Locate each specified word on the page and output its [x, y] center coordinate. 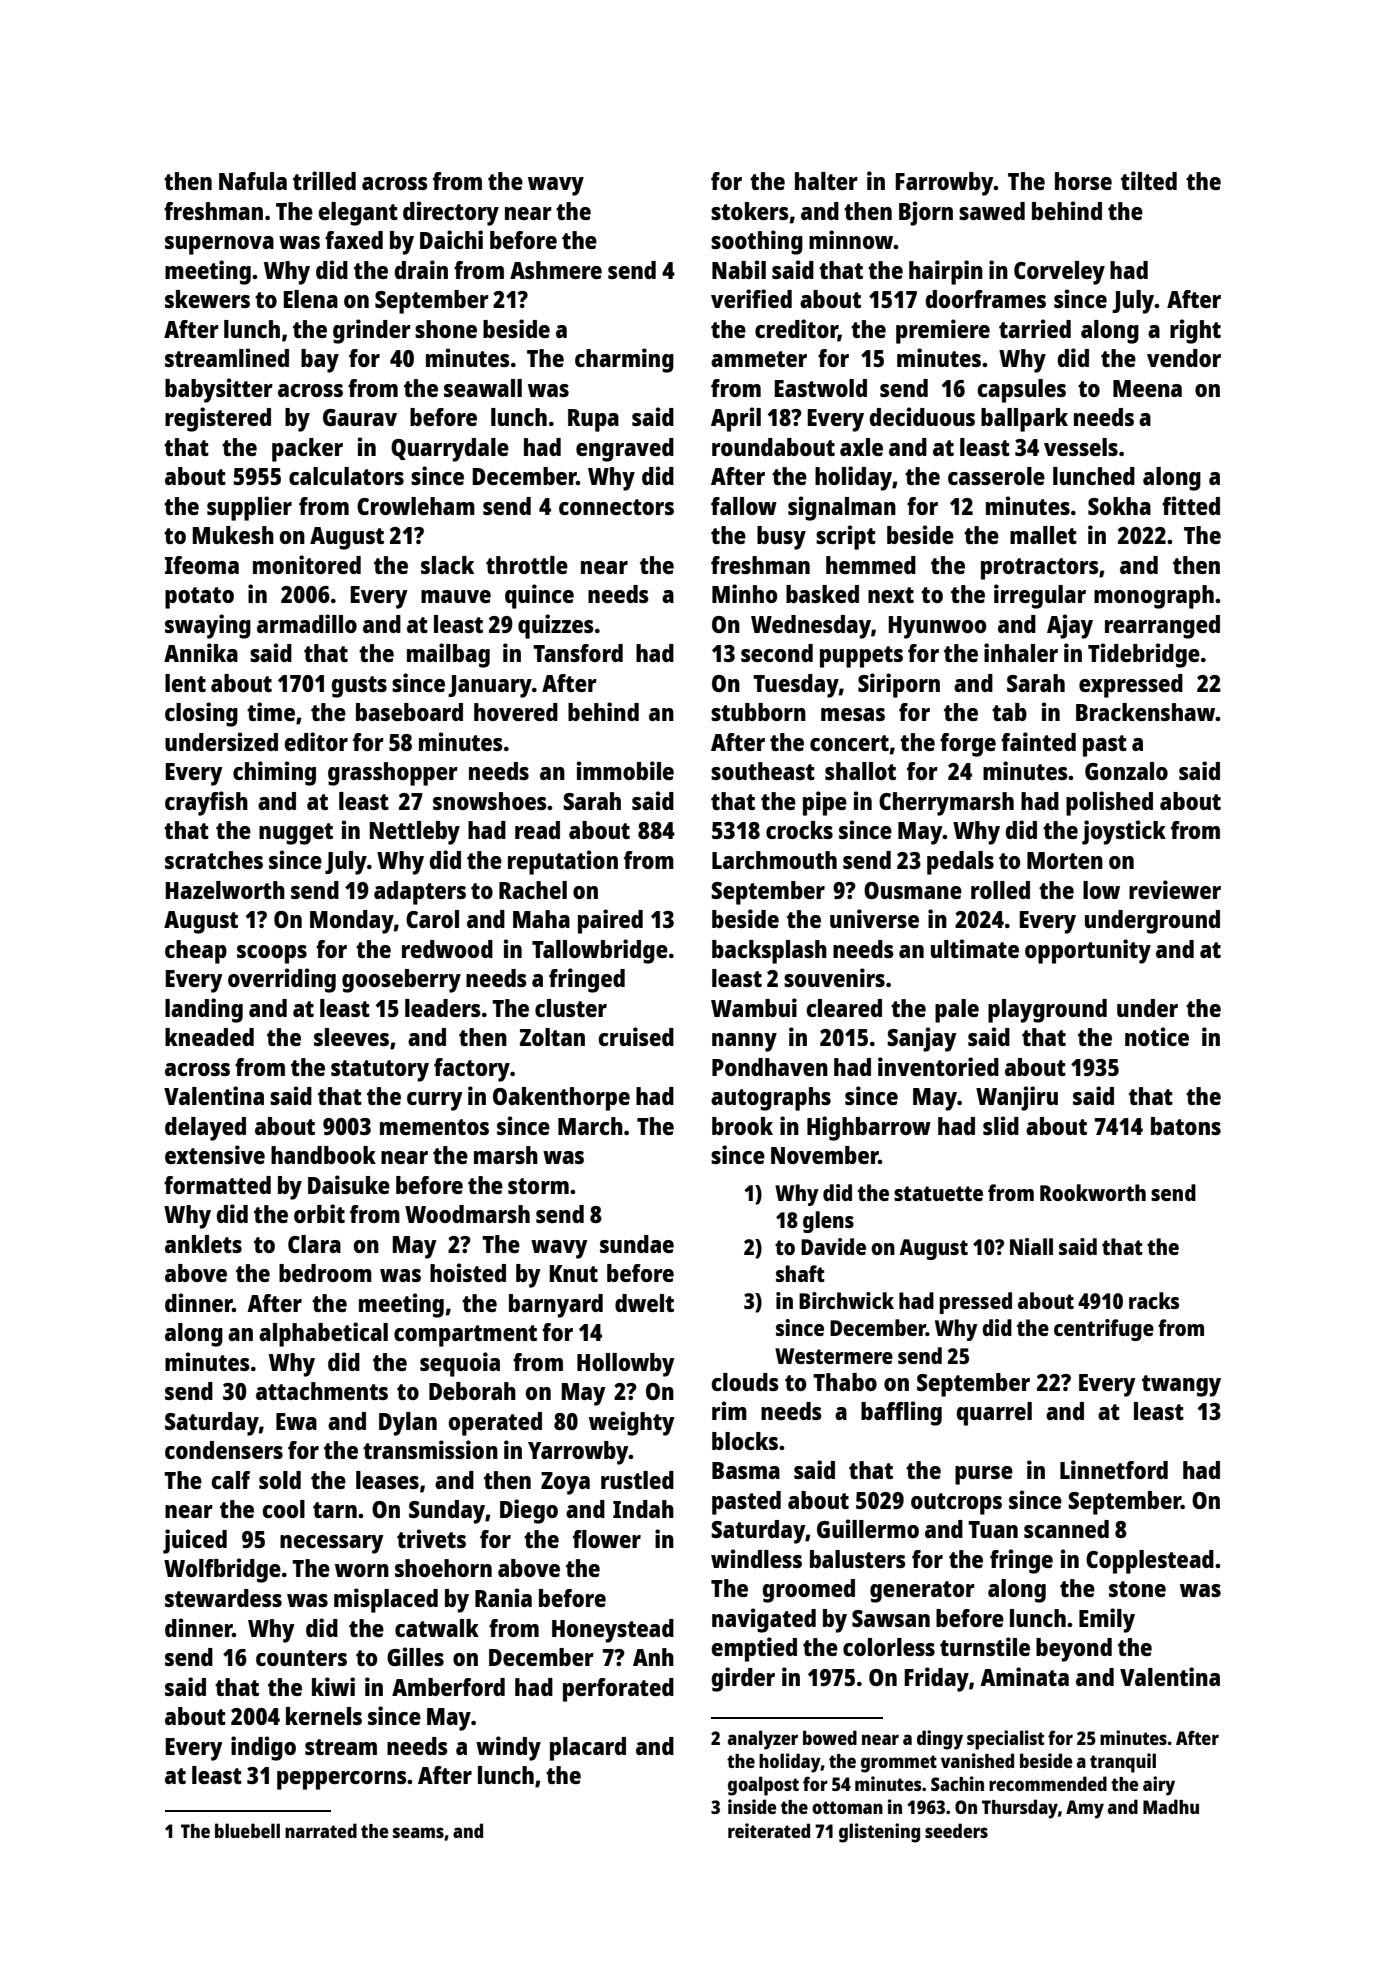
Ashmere [556, 270]
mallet [1043, 535]
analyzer [763, 1740]
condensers [224, 1450]
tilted [1149, 180]
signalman [842, 508]
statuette [938, 1193]
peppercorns [342, 1780]
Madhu [1171, 1806]
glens [828, 1222]
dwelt [644, 1303]
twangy [1181, 1386]
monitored [307, 564]
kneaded [209, 1037]
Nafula [253, 181]
